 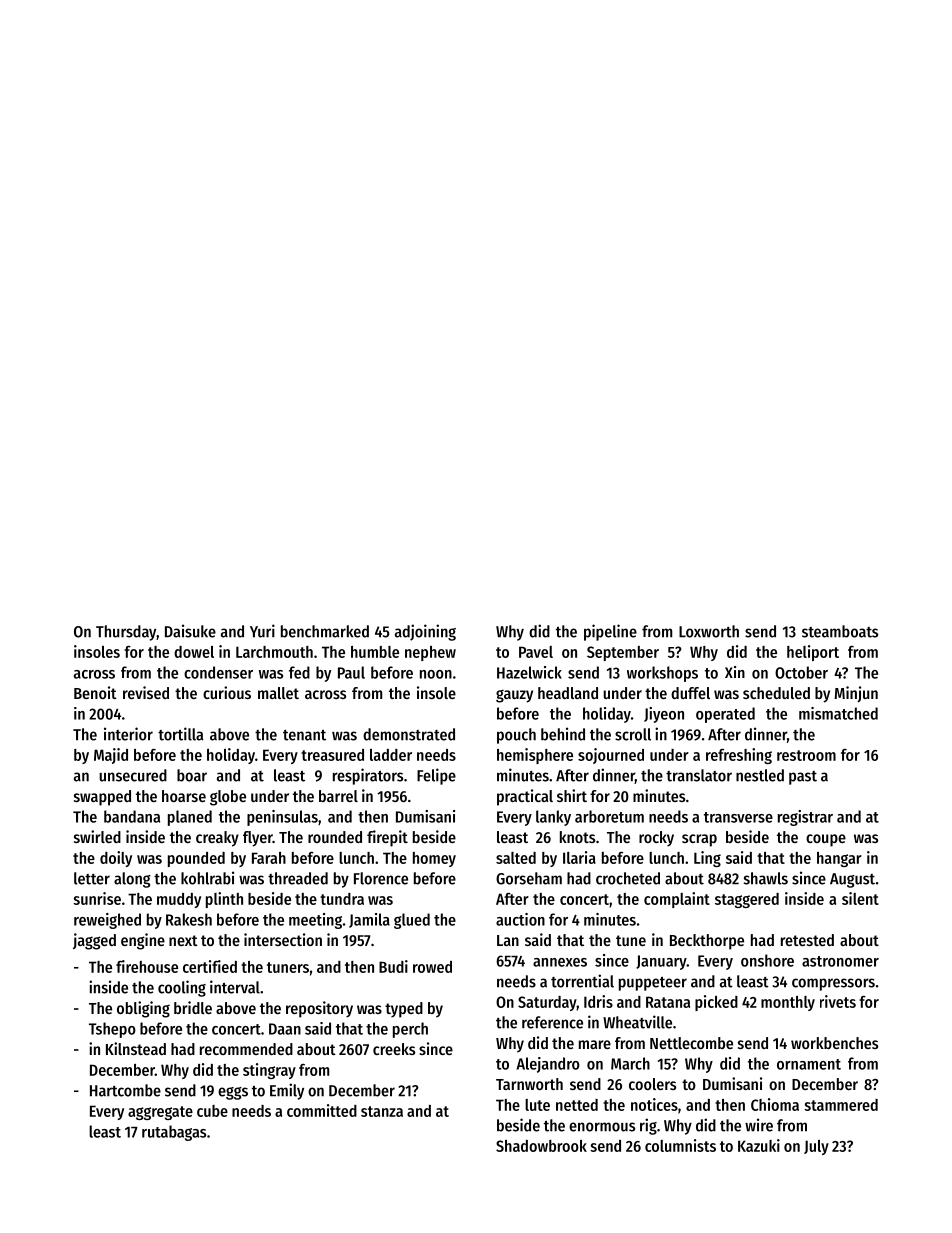 What do you see at coordinates (190, 631) in the screenshot?
I see `Daisuke` at bounding box center [190, 631].
